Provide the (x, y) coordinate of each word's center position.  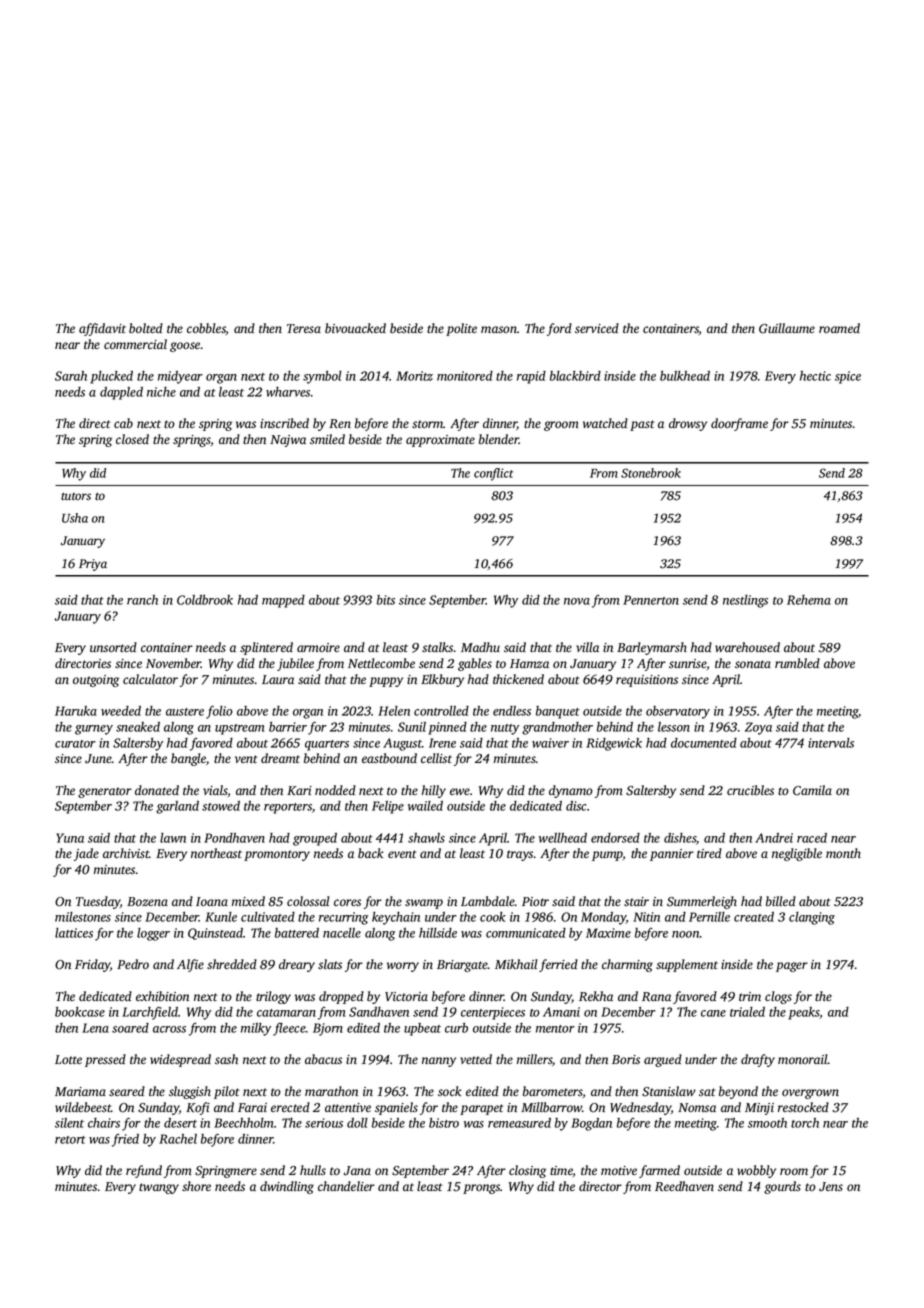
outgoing (96, 681)
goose (185, 347)
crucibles (750, 790)
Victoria (406, 996)
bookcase (80, 1012)
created (754, 917)
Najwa (288, 441)
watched (605, 423)
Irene (442, 743)
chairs (104, 1123)
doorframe (739, 424)
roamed (839, 328)
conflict (493, 474)
